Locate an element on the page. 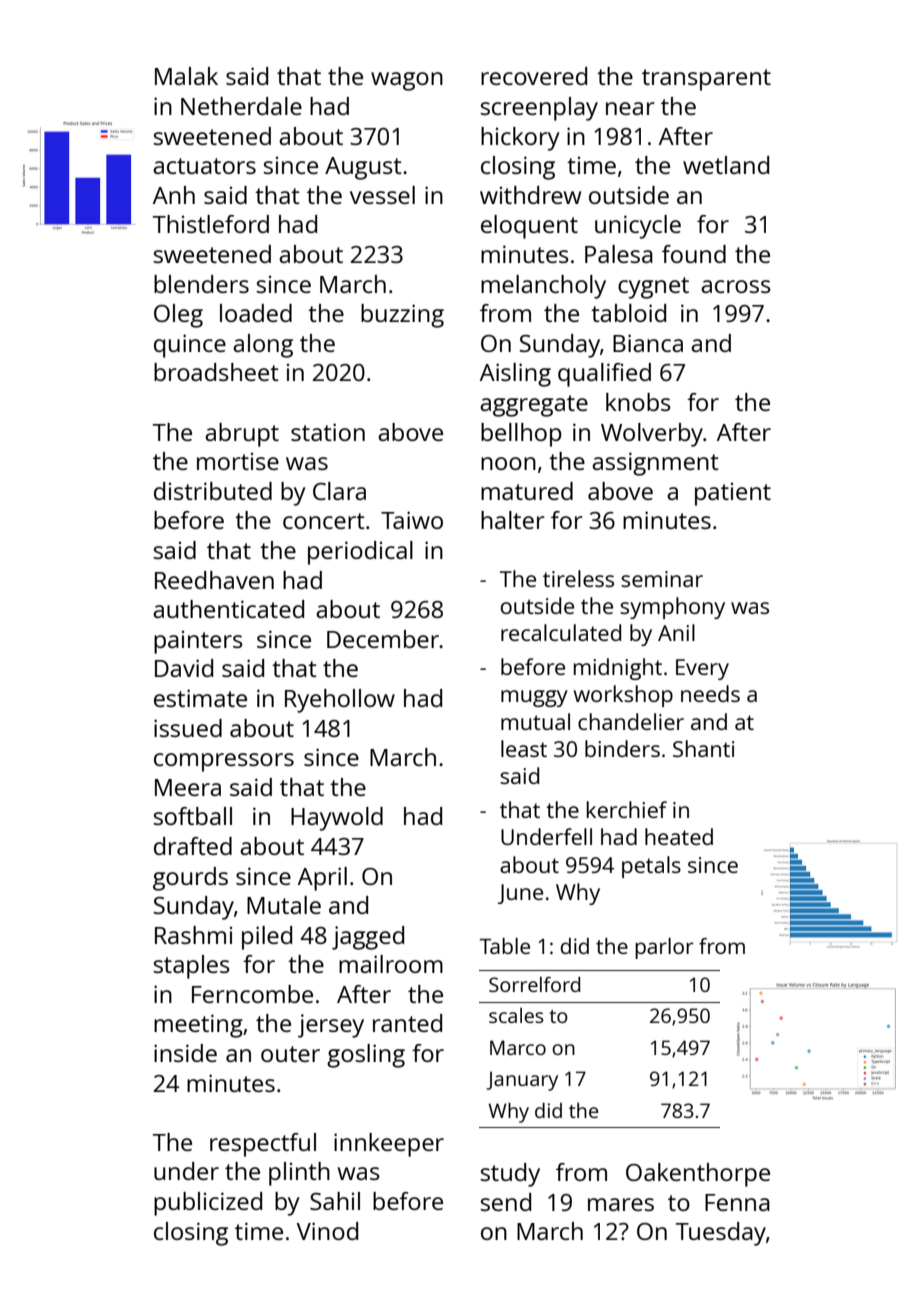 The image size is (924, 1311). parlor is located at coordinates (664, 948).
